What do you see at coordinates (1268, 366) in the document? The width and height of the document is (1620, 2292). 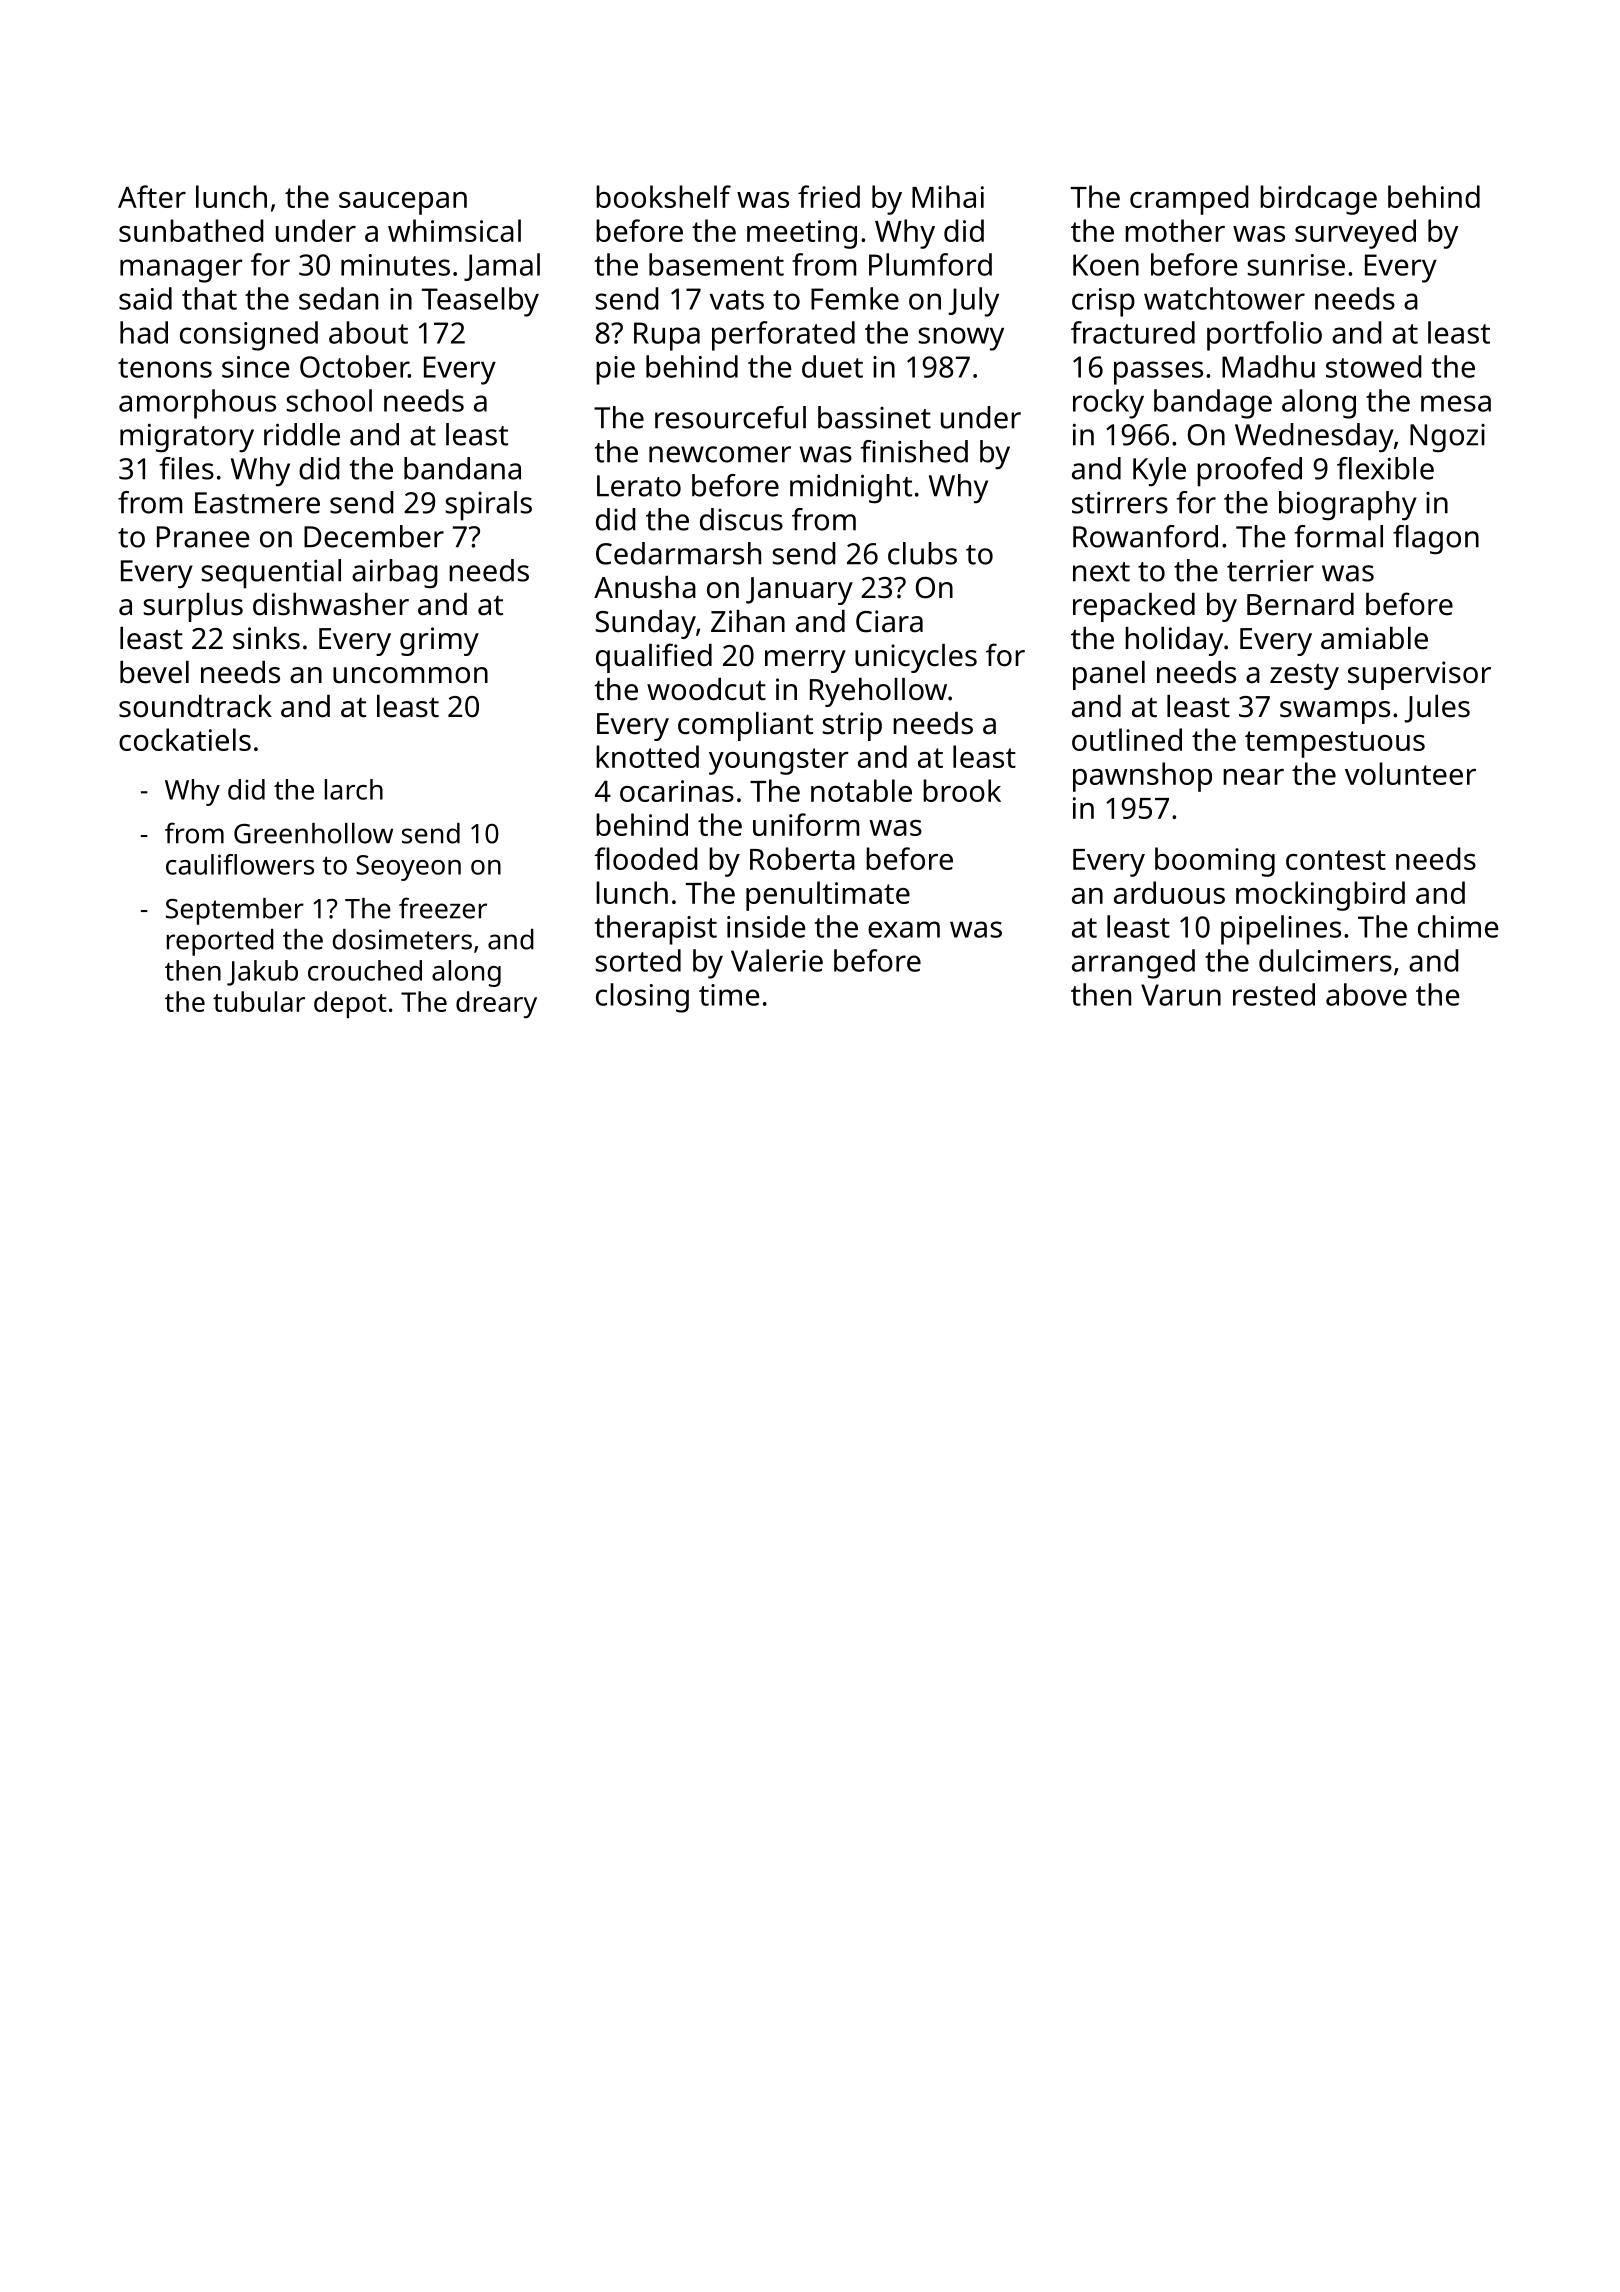 I see `Madhu` at bounding box center [1268, 366].
